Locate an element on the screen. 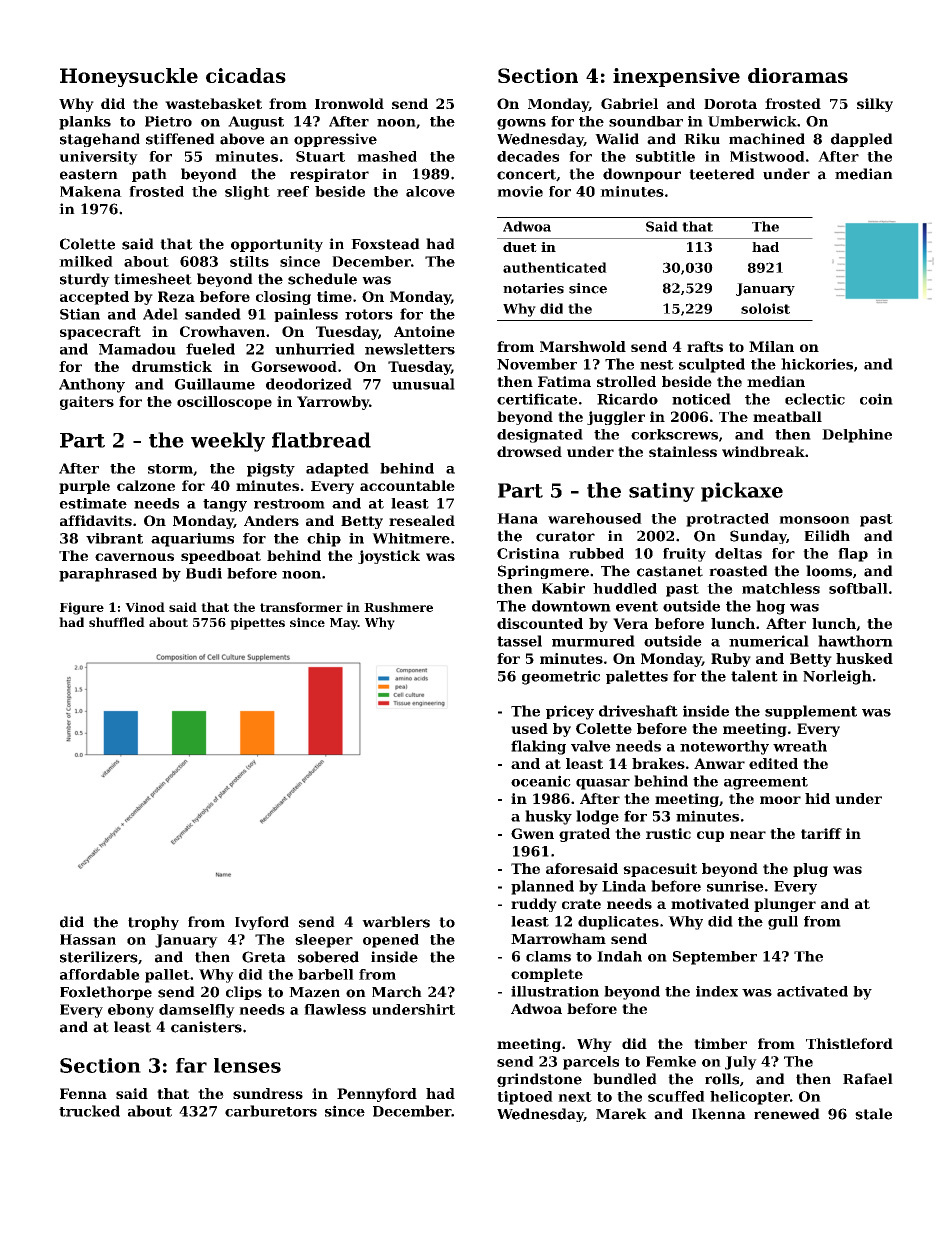 The height and width of the screenshot is (1233, 952). Fenna is located at coordinates (83, 1093).
